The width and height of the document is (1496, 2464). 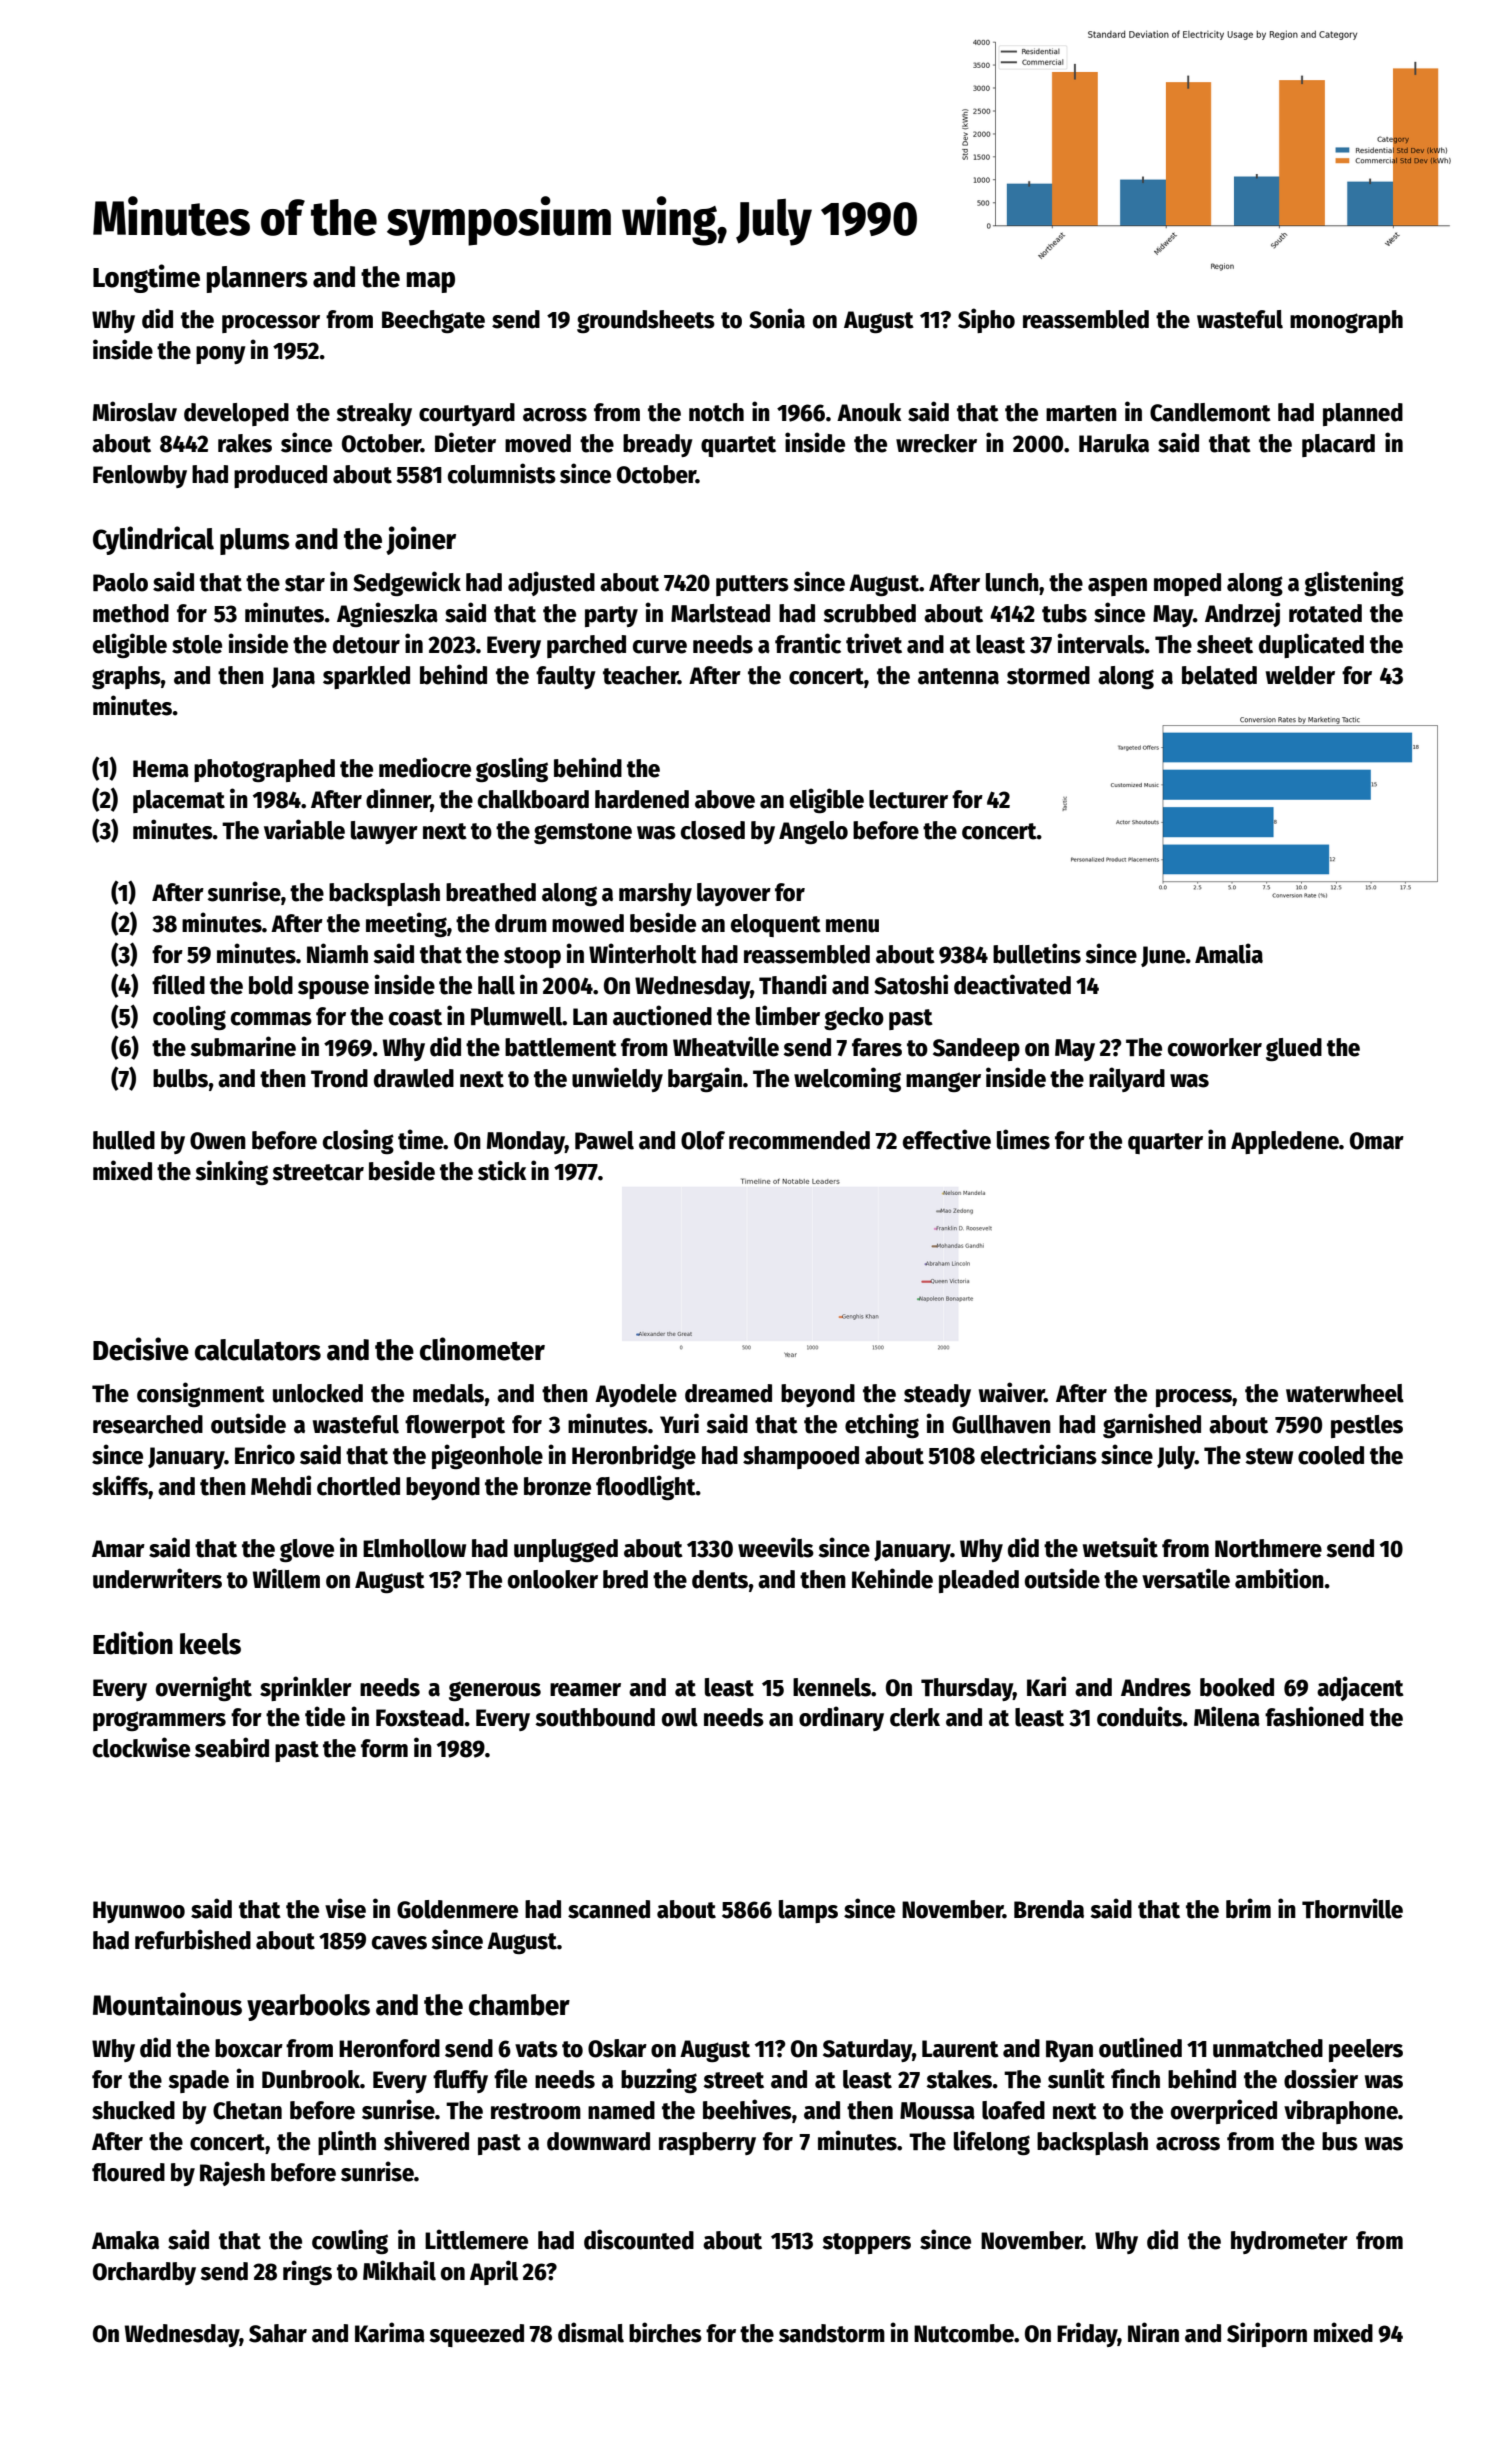 I want to click on Winterholt, so click(x=643, y=953).
